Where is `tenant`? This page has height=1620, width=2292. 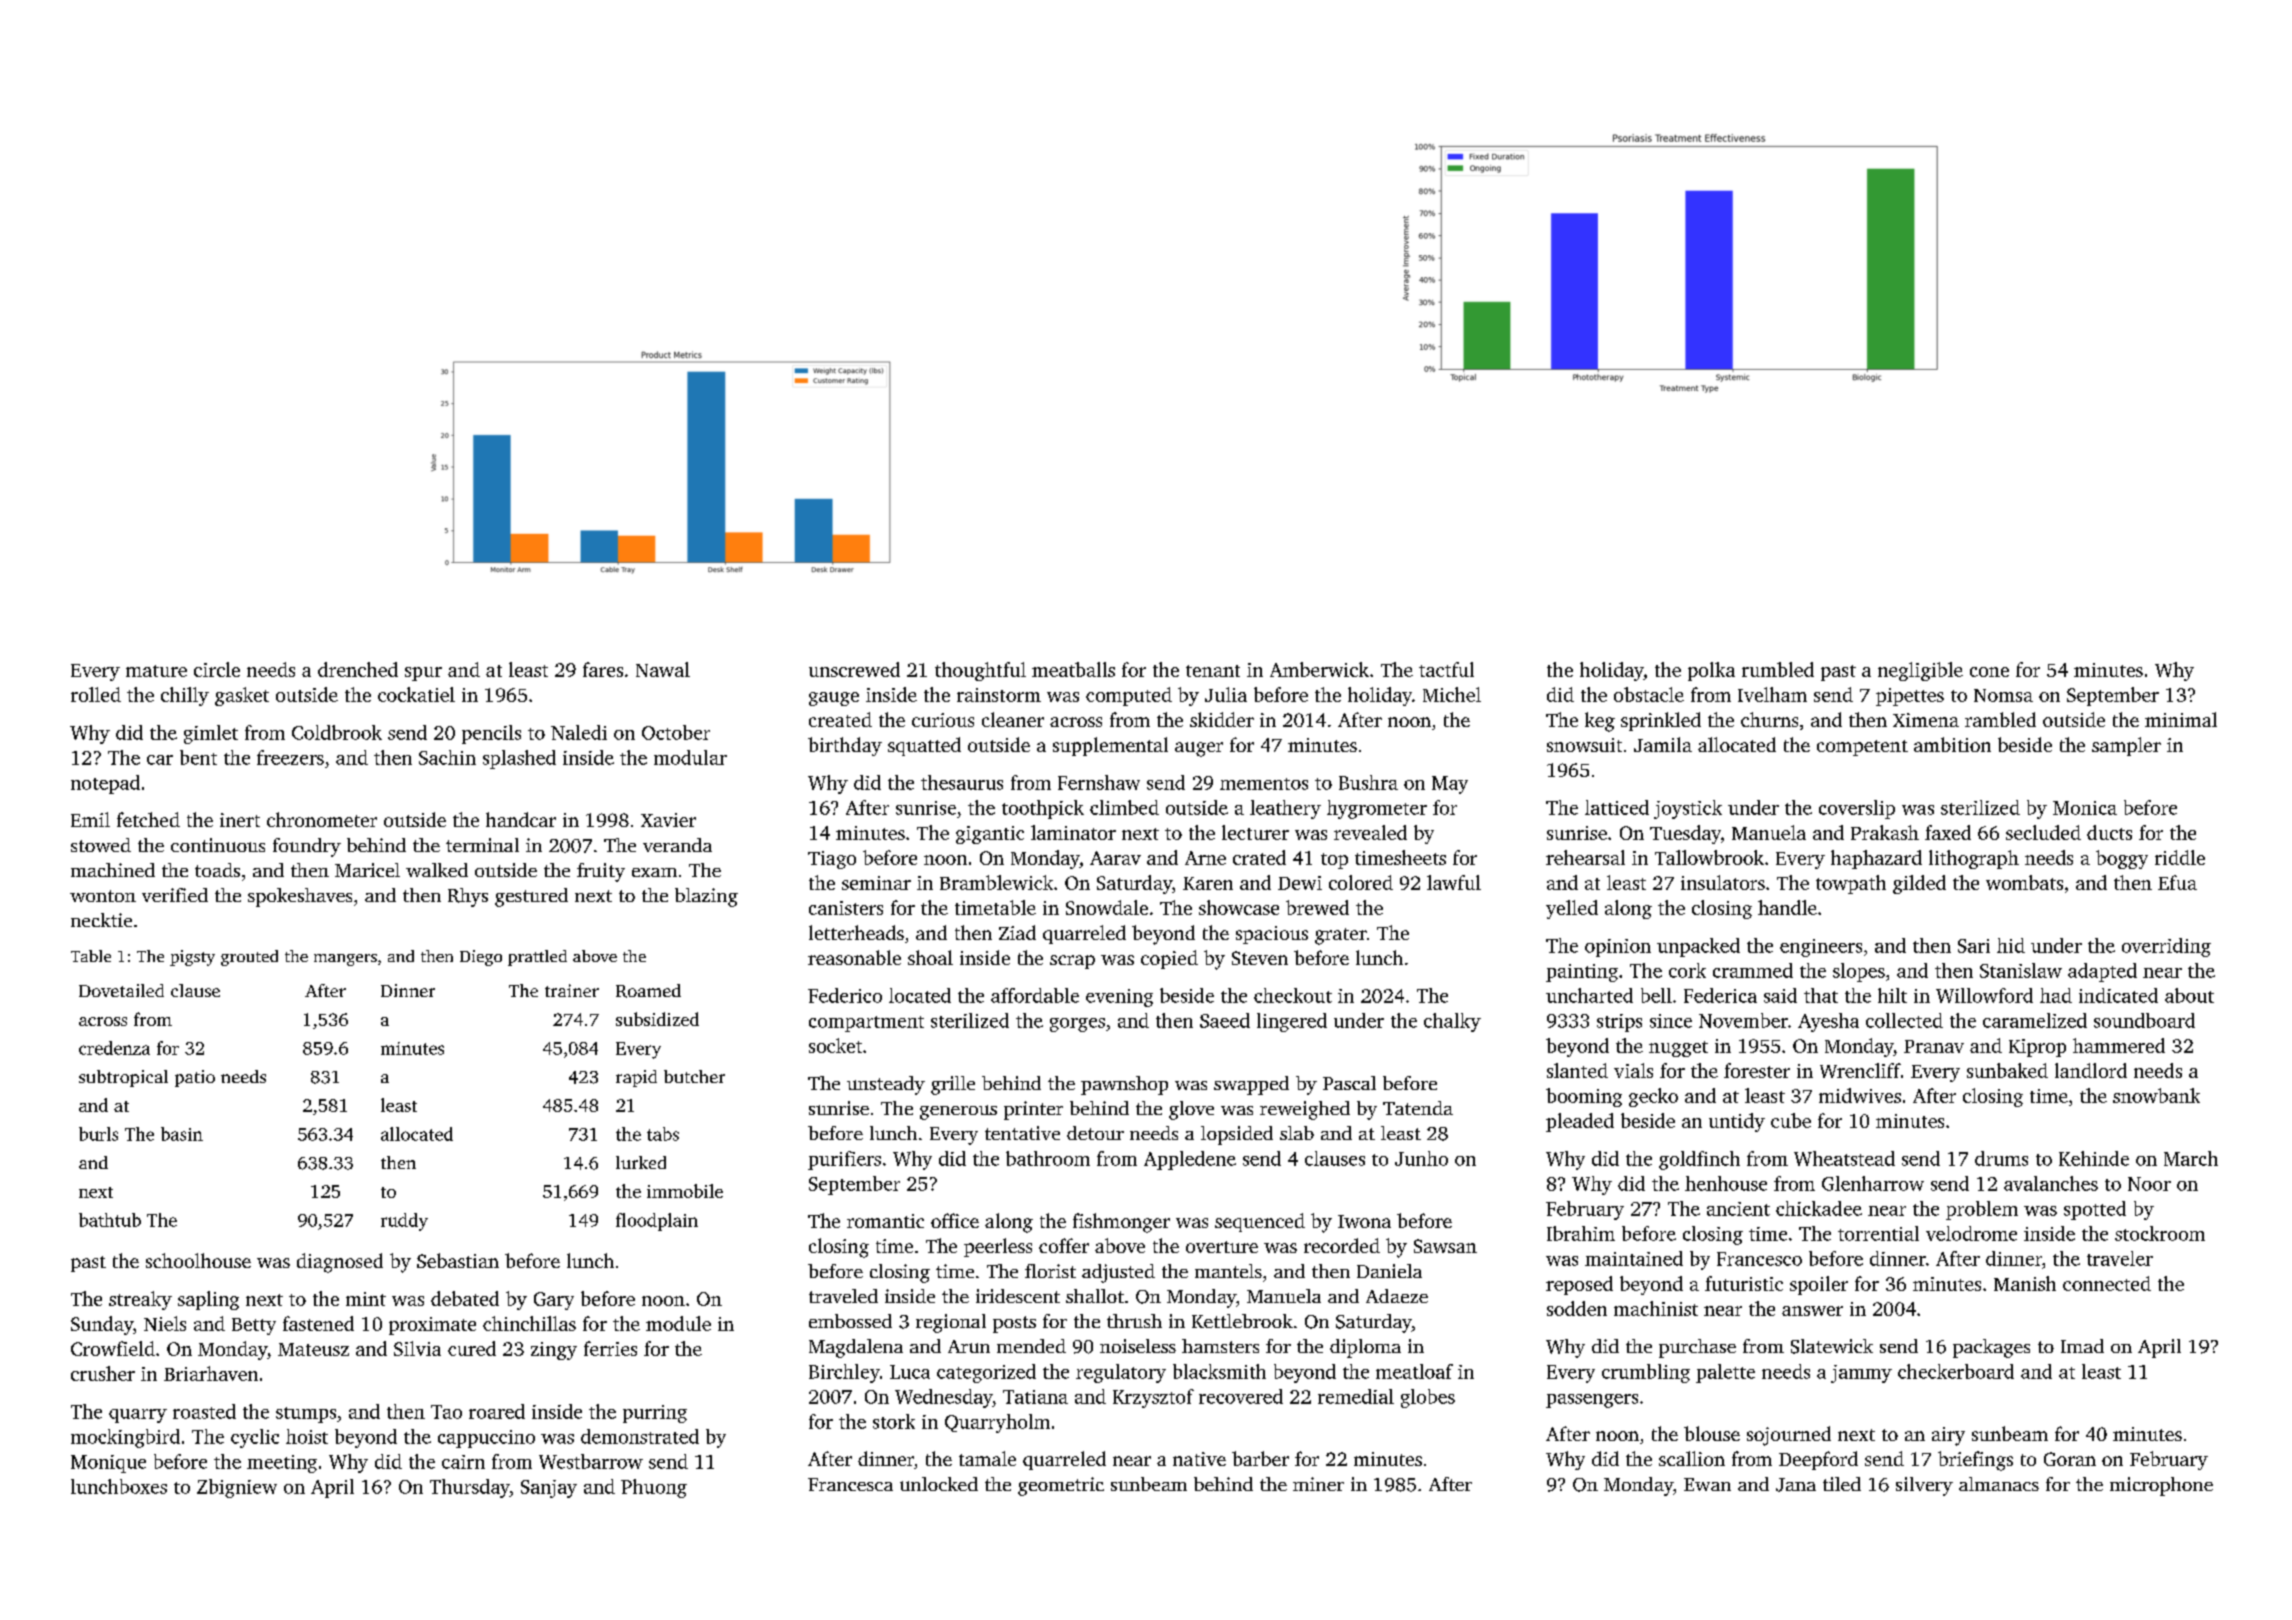
tenant is located at coordinates (1213, 671).
